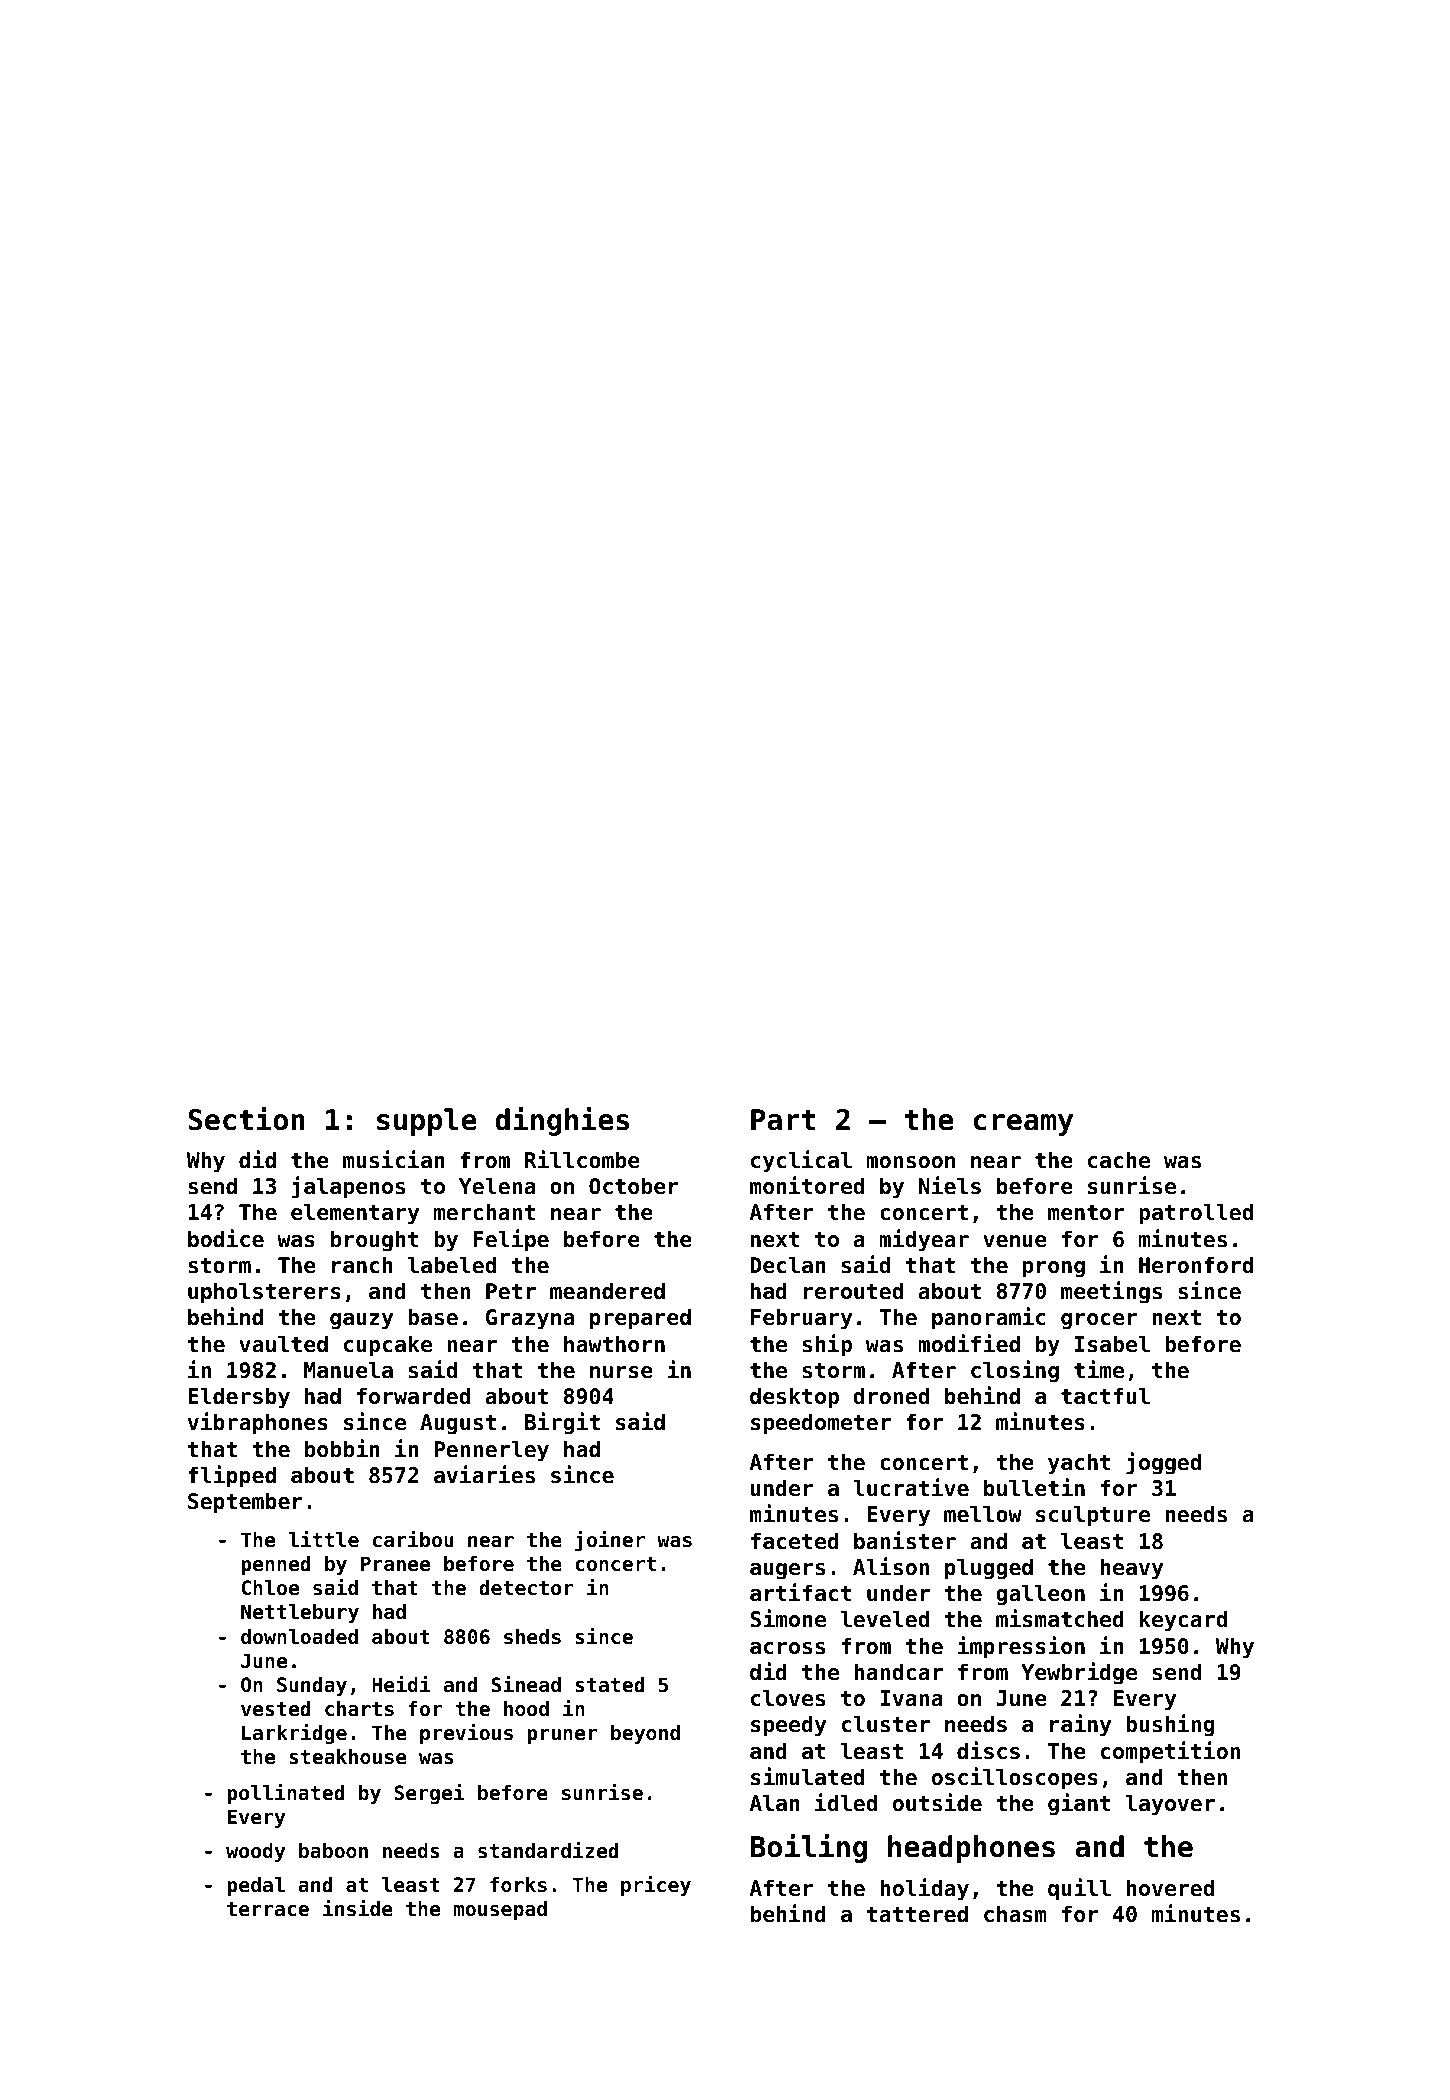 This screenshot has width=1450, height=2100. Describe the element at coordinates (239, 1398) in the screenshot. I see `Eldersby` at that location.
